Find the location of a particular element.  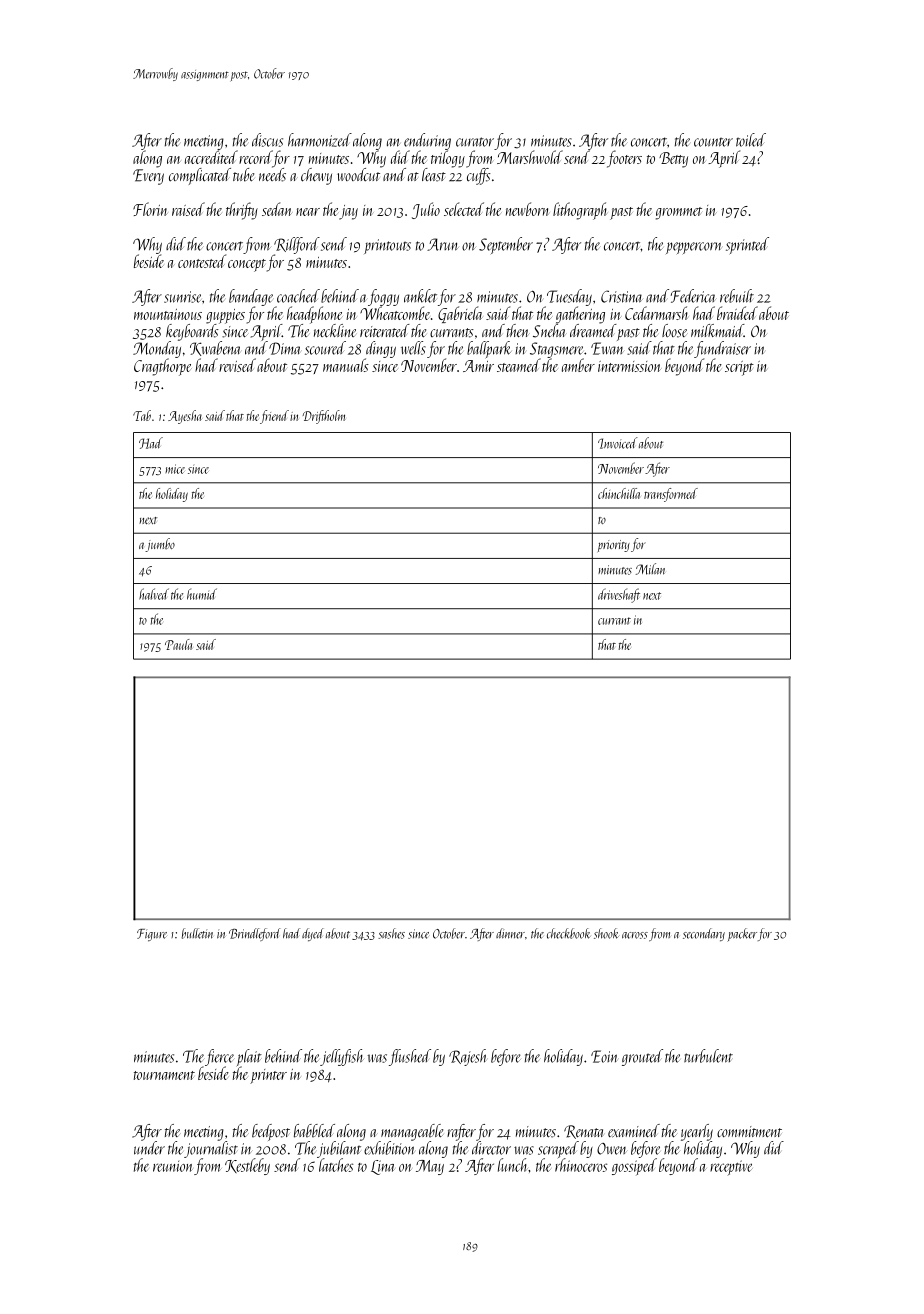

Driftholm is located at coordinates (324, 417).
